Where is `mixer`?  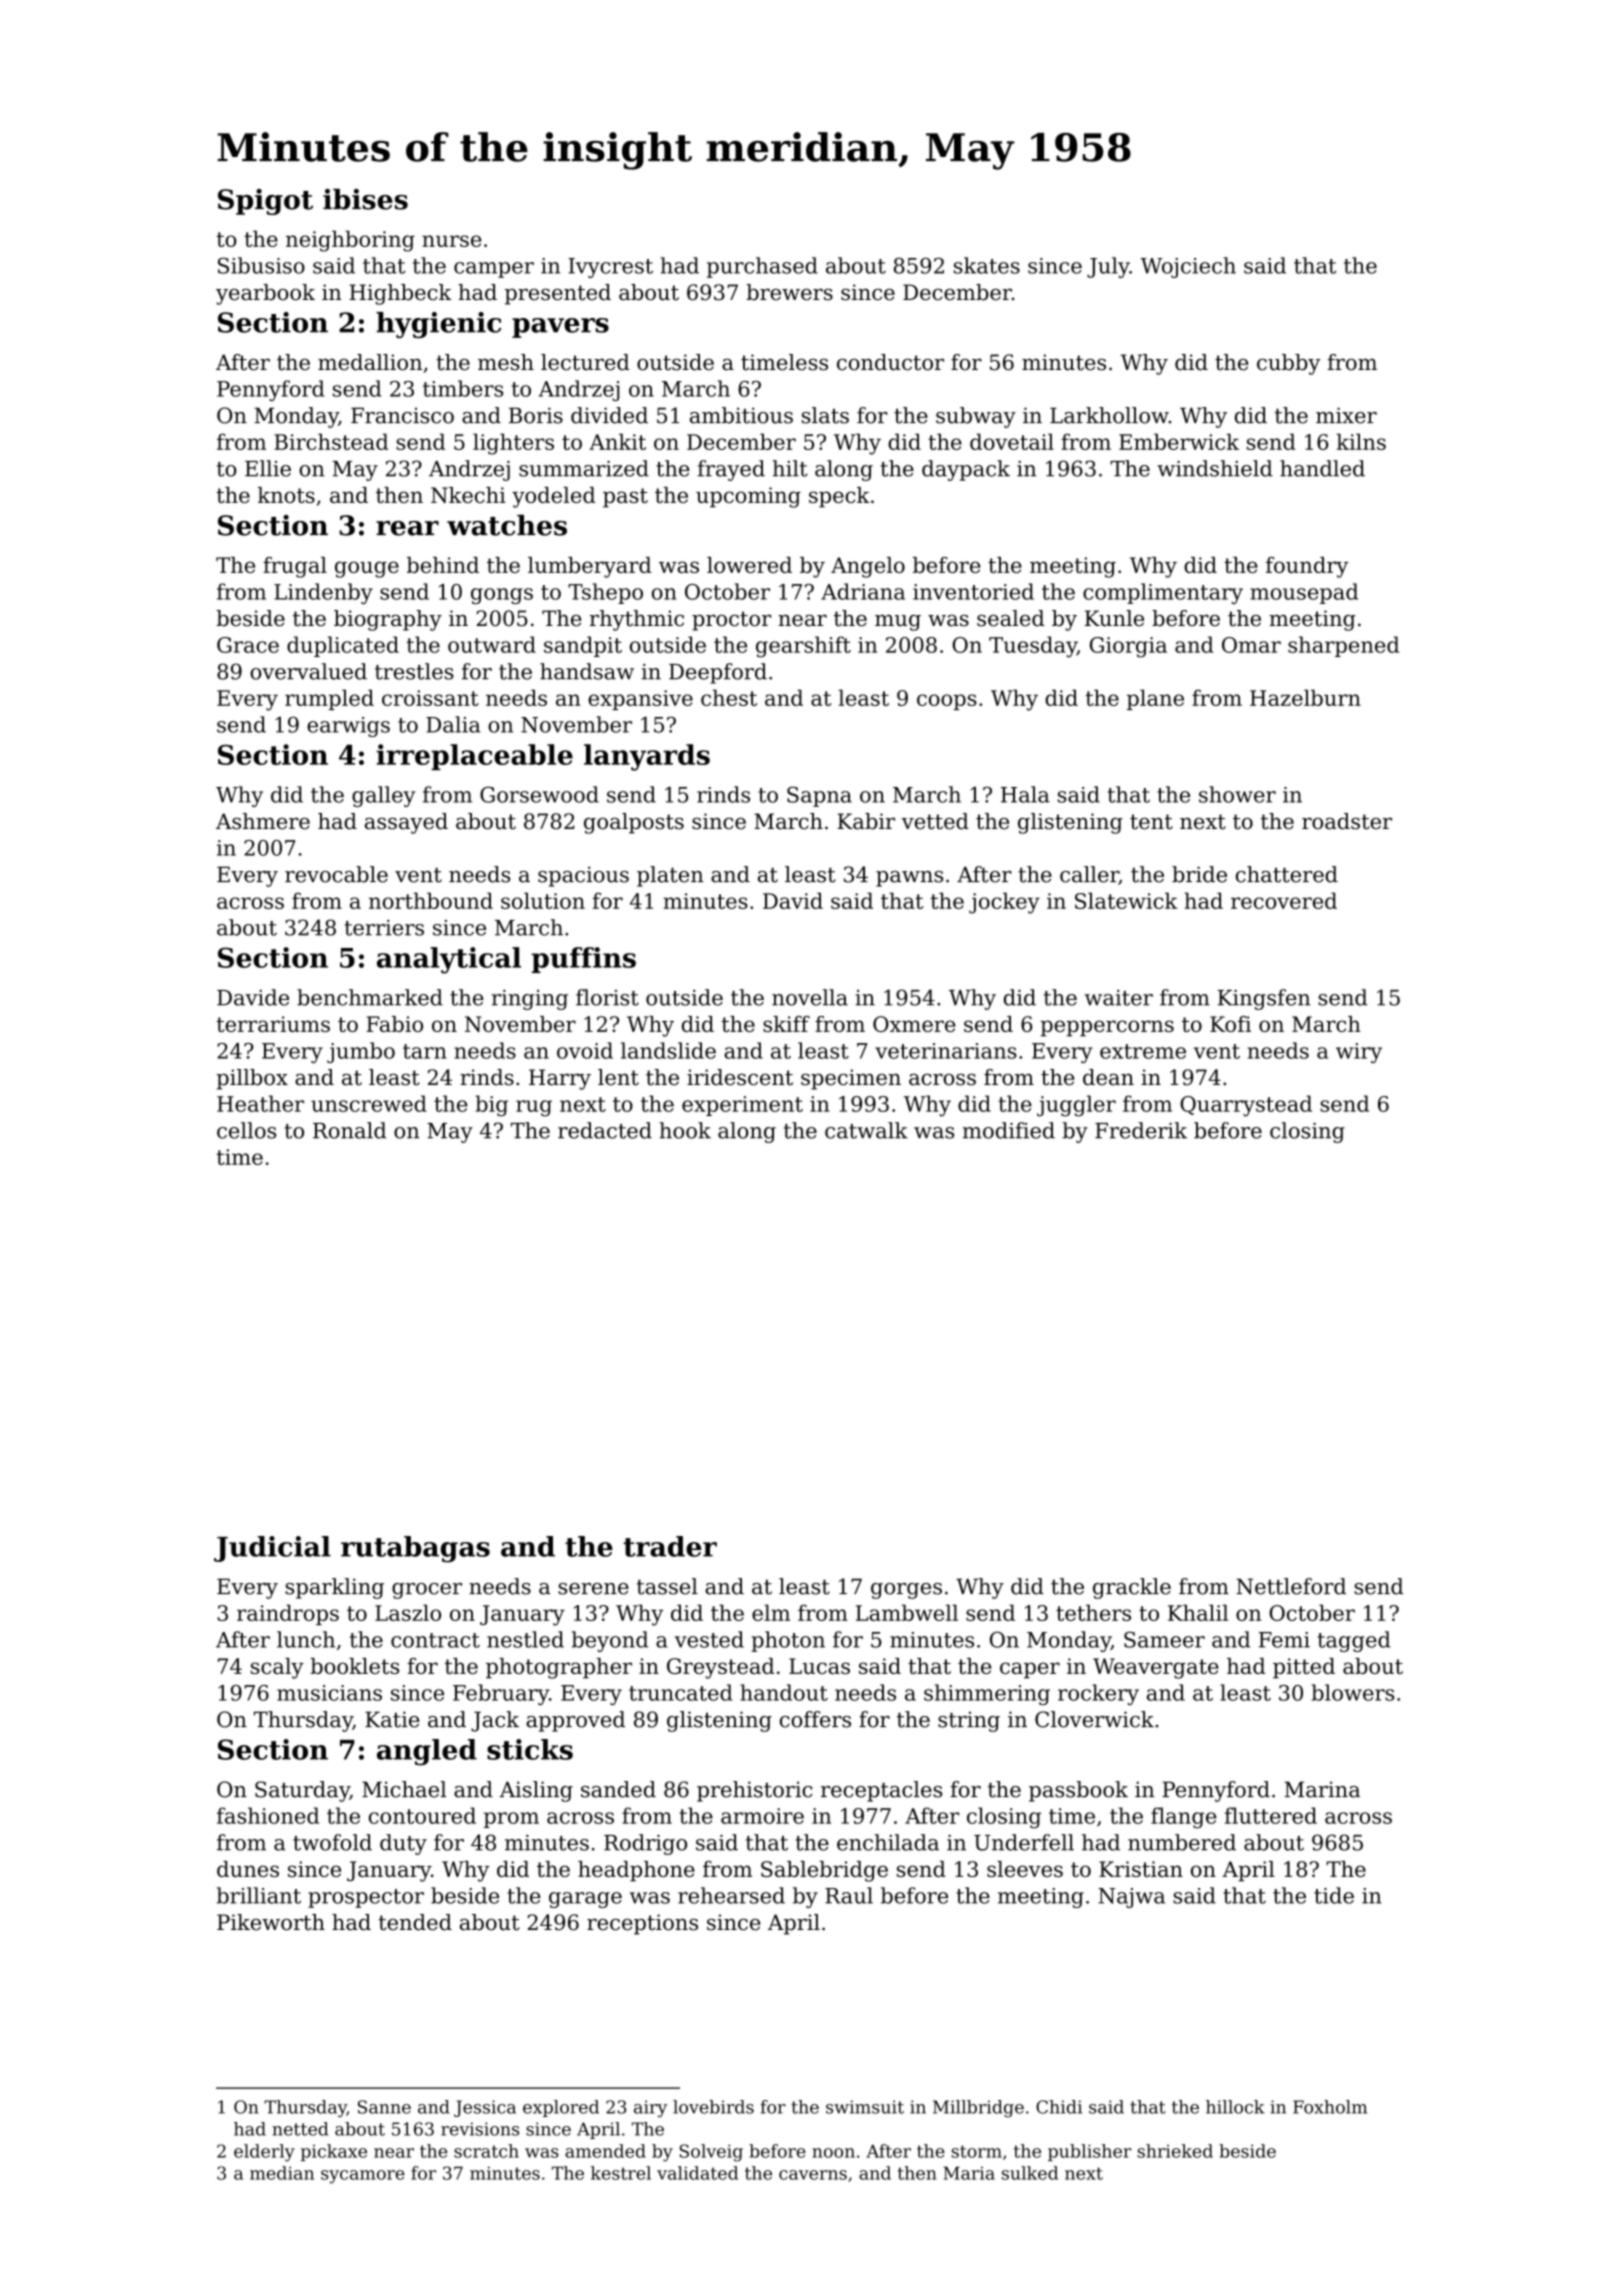 mixer is located at coordinates (1346, 415).
